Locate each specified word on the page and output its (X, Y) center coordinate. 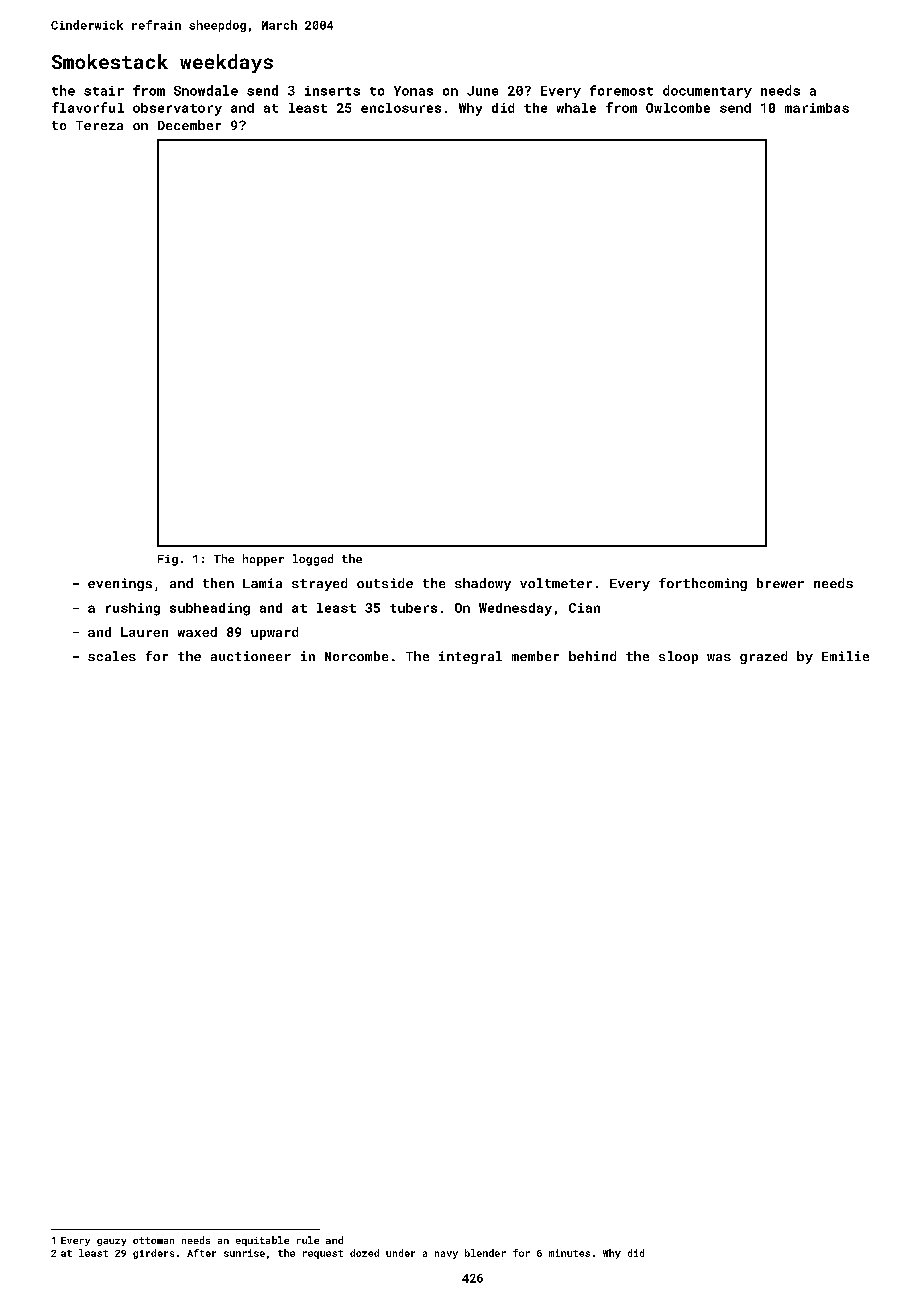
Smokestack (110, 61)
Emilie (845, 656)
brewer (780, 583)
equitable (262, 1241)
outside (385, 583)
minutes (569, 1253)
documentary (707, 91)
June (482, 91)
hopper (263, 560)
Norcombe (356, 656)
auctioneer (251, 656)
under (400, 1253)
